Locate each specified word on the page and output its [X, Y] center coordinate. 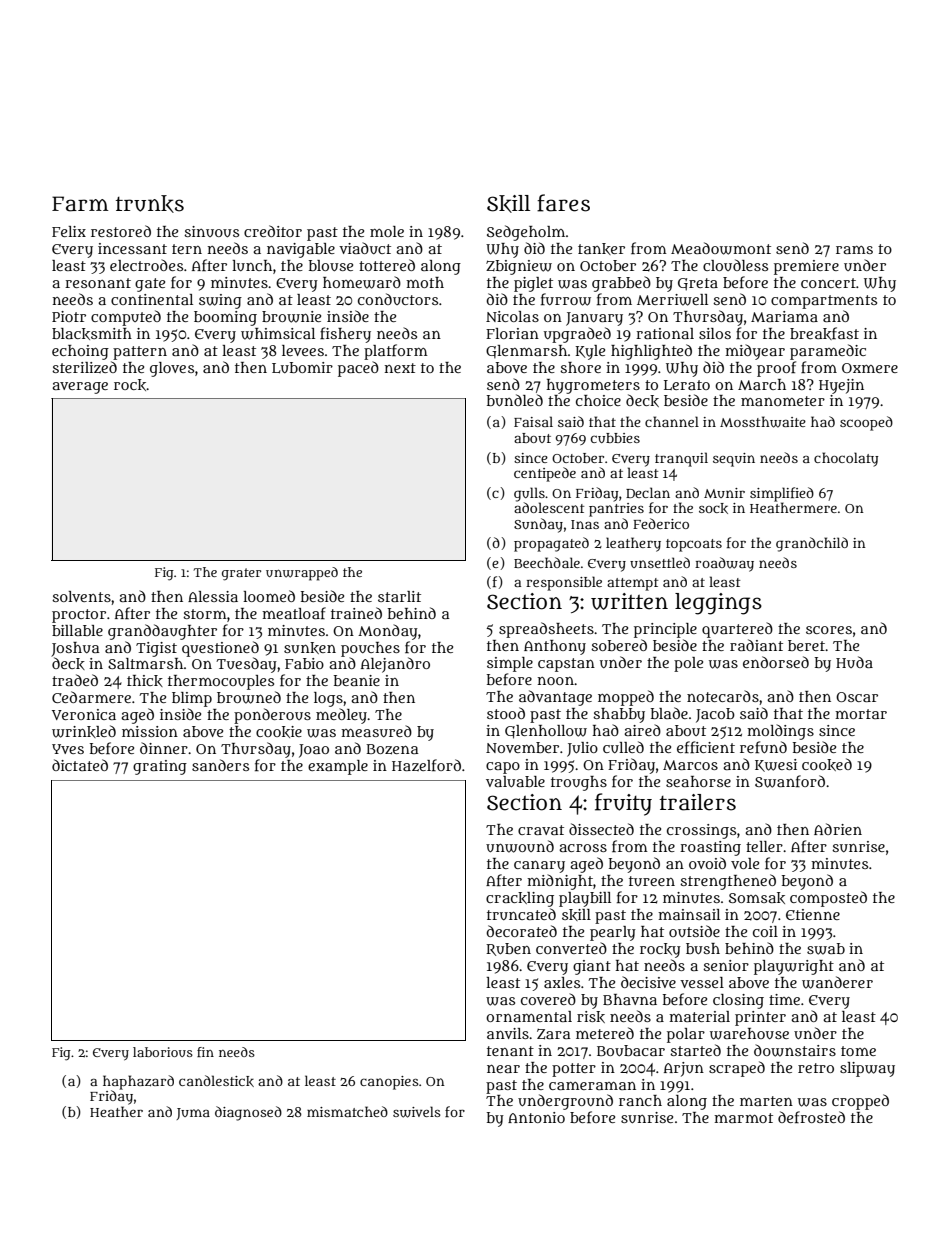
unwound [520, 846]
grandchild [812, 544]
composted [828, 899]
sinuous [211, 231]
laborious [163, 1052]
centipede [545, 474]
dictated [80, 765]
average [80, 388]
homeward [362, 282]
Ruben [508, 949]
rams [854, 250]
